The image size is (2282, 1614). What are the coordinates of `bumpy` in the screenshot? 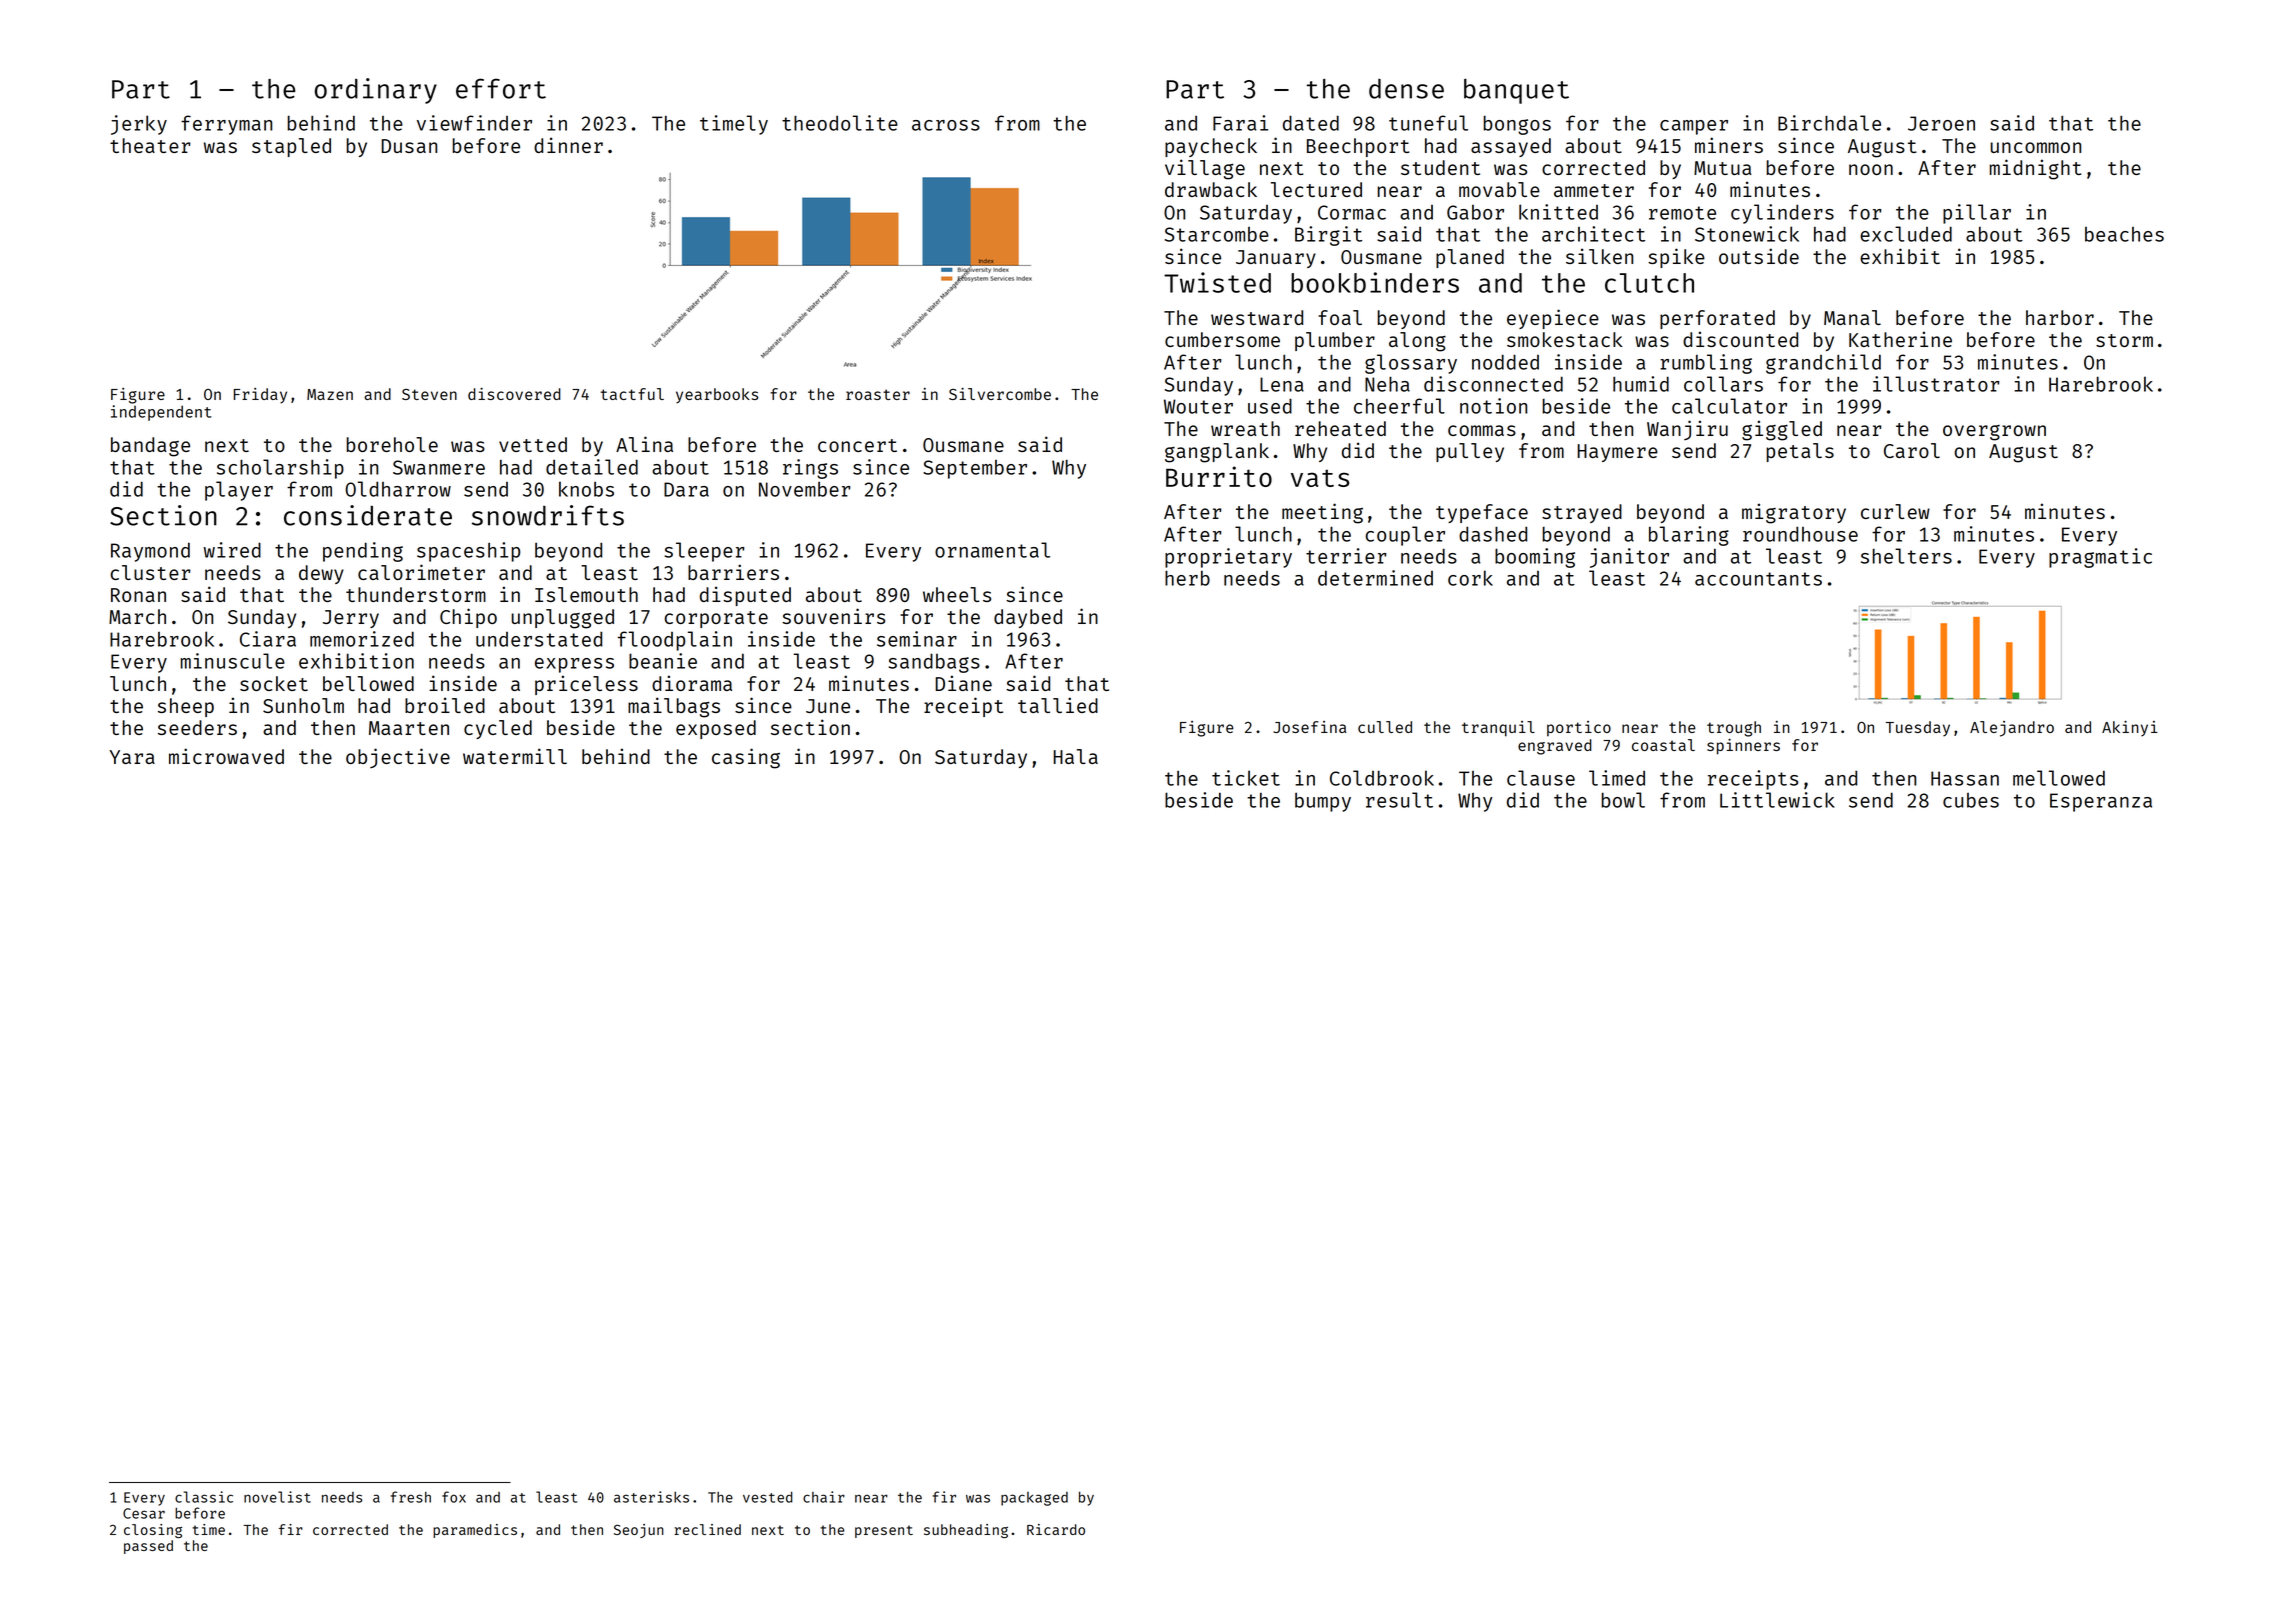 It's located at (1323, 802).
